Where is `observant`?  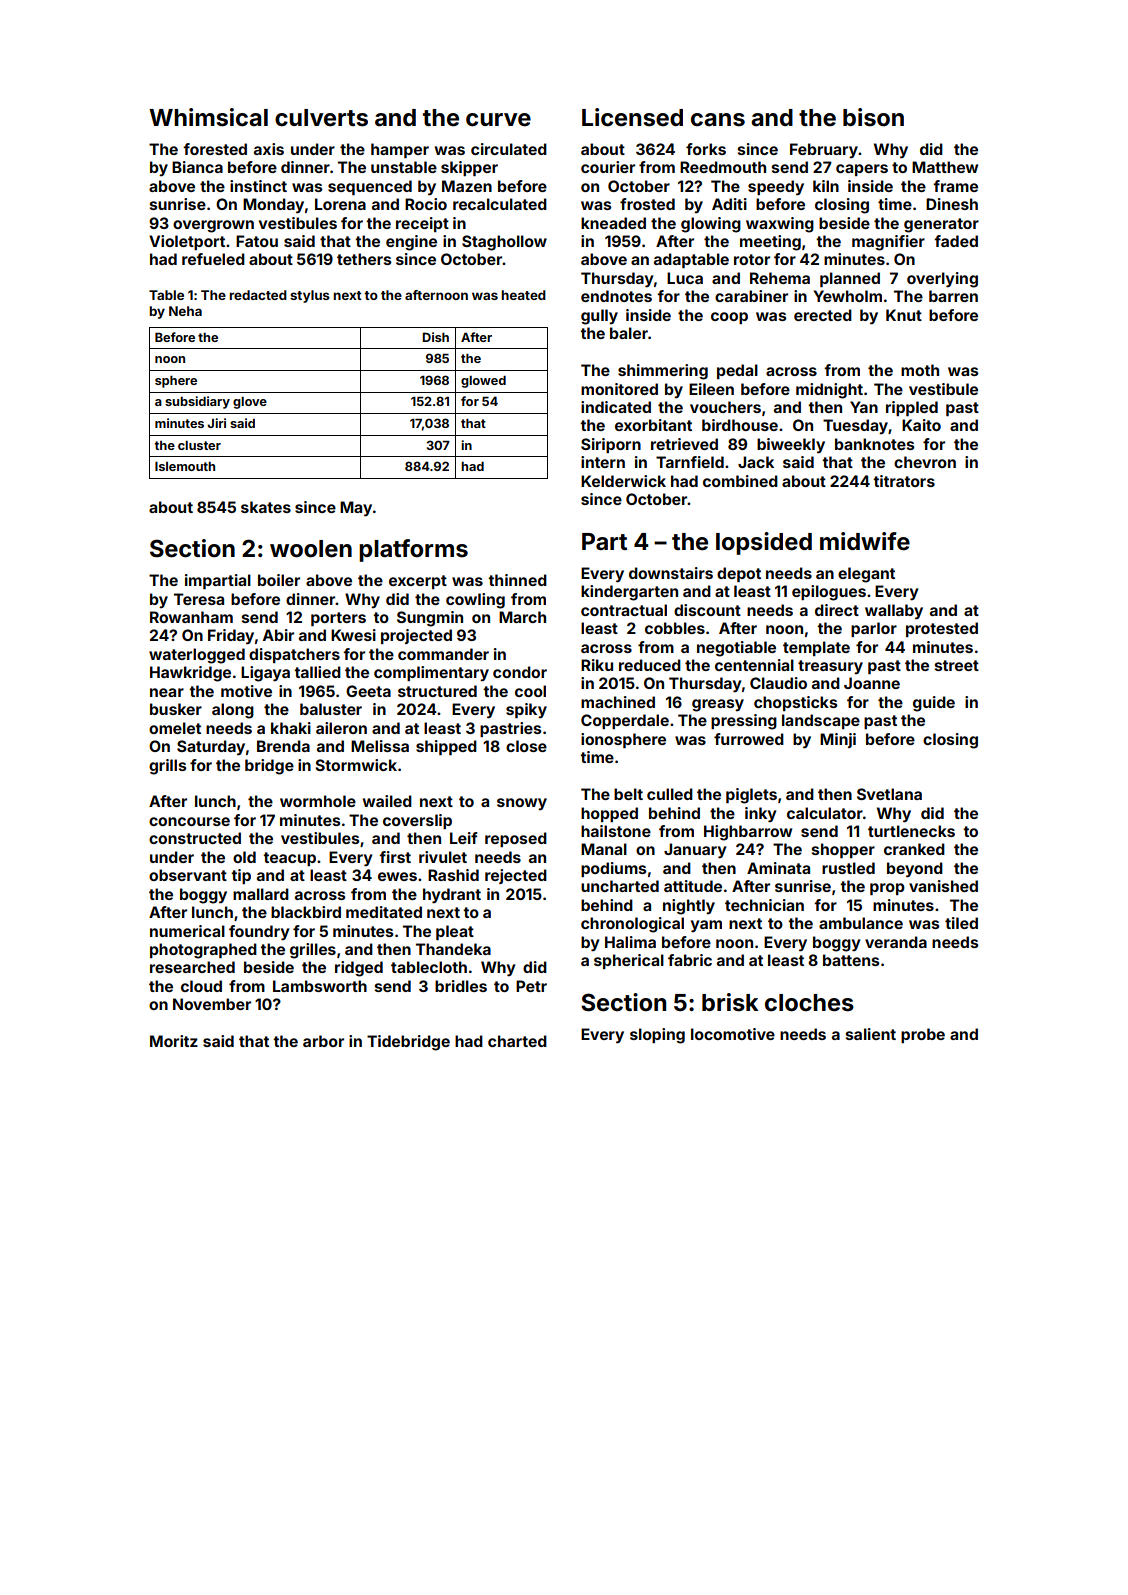 observant is located at coordinates (188, 875).
